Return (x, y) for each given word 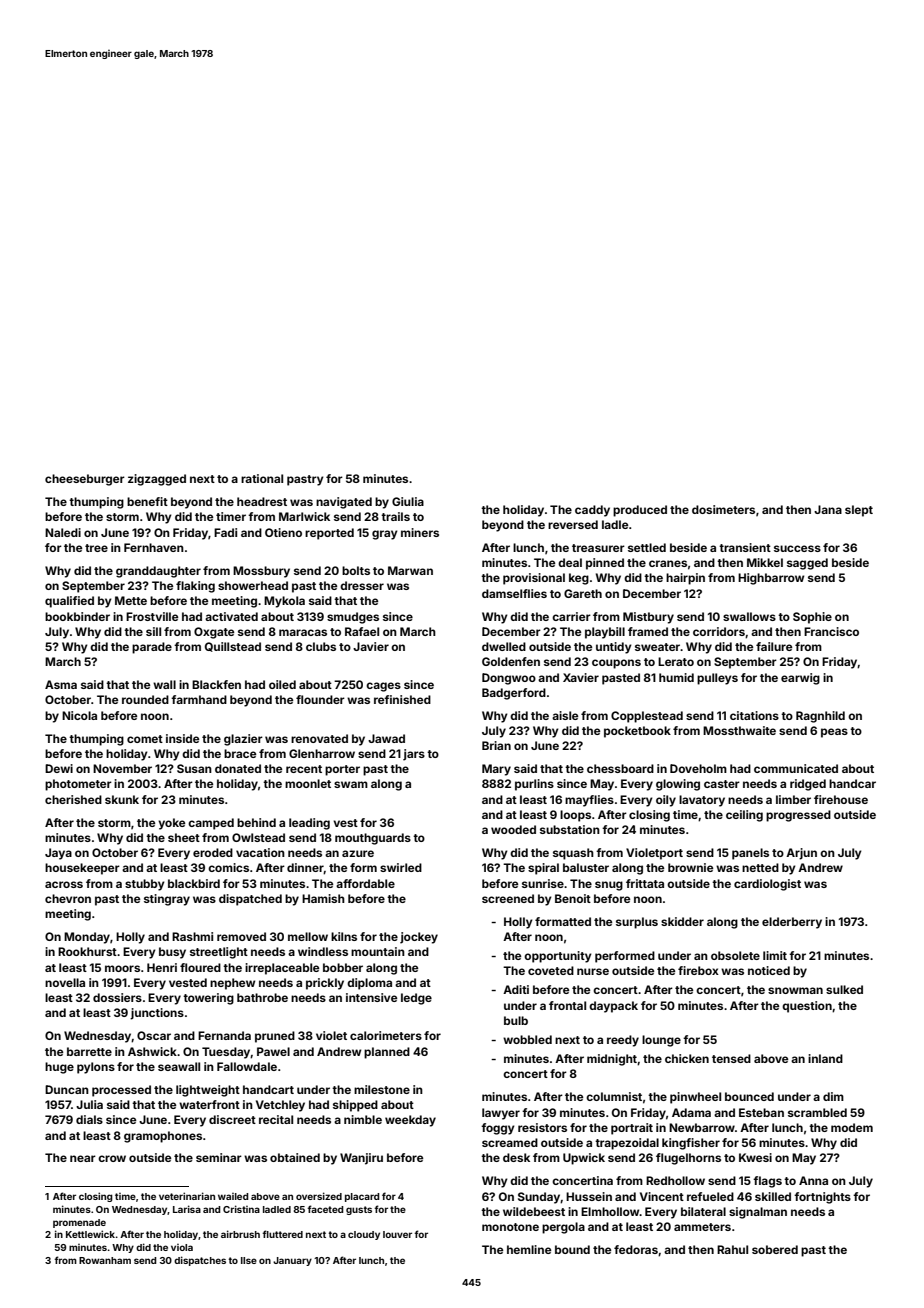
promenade (79, 1223)
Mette (131, 600)
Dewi (59, 768)
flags (767, 1182)
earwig (800, 679)
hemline (529, 1249)
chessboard (620, 768)
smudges (353, 618)
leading (309, 824)
